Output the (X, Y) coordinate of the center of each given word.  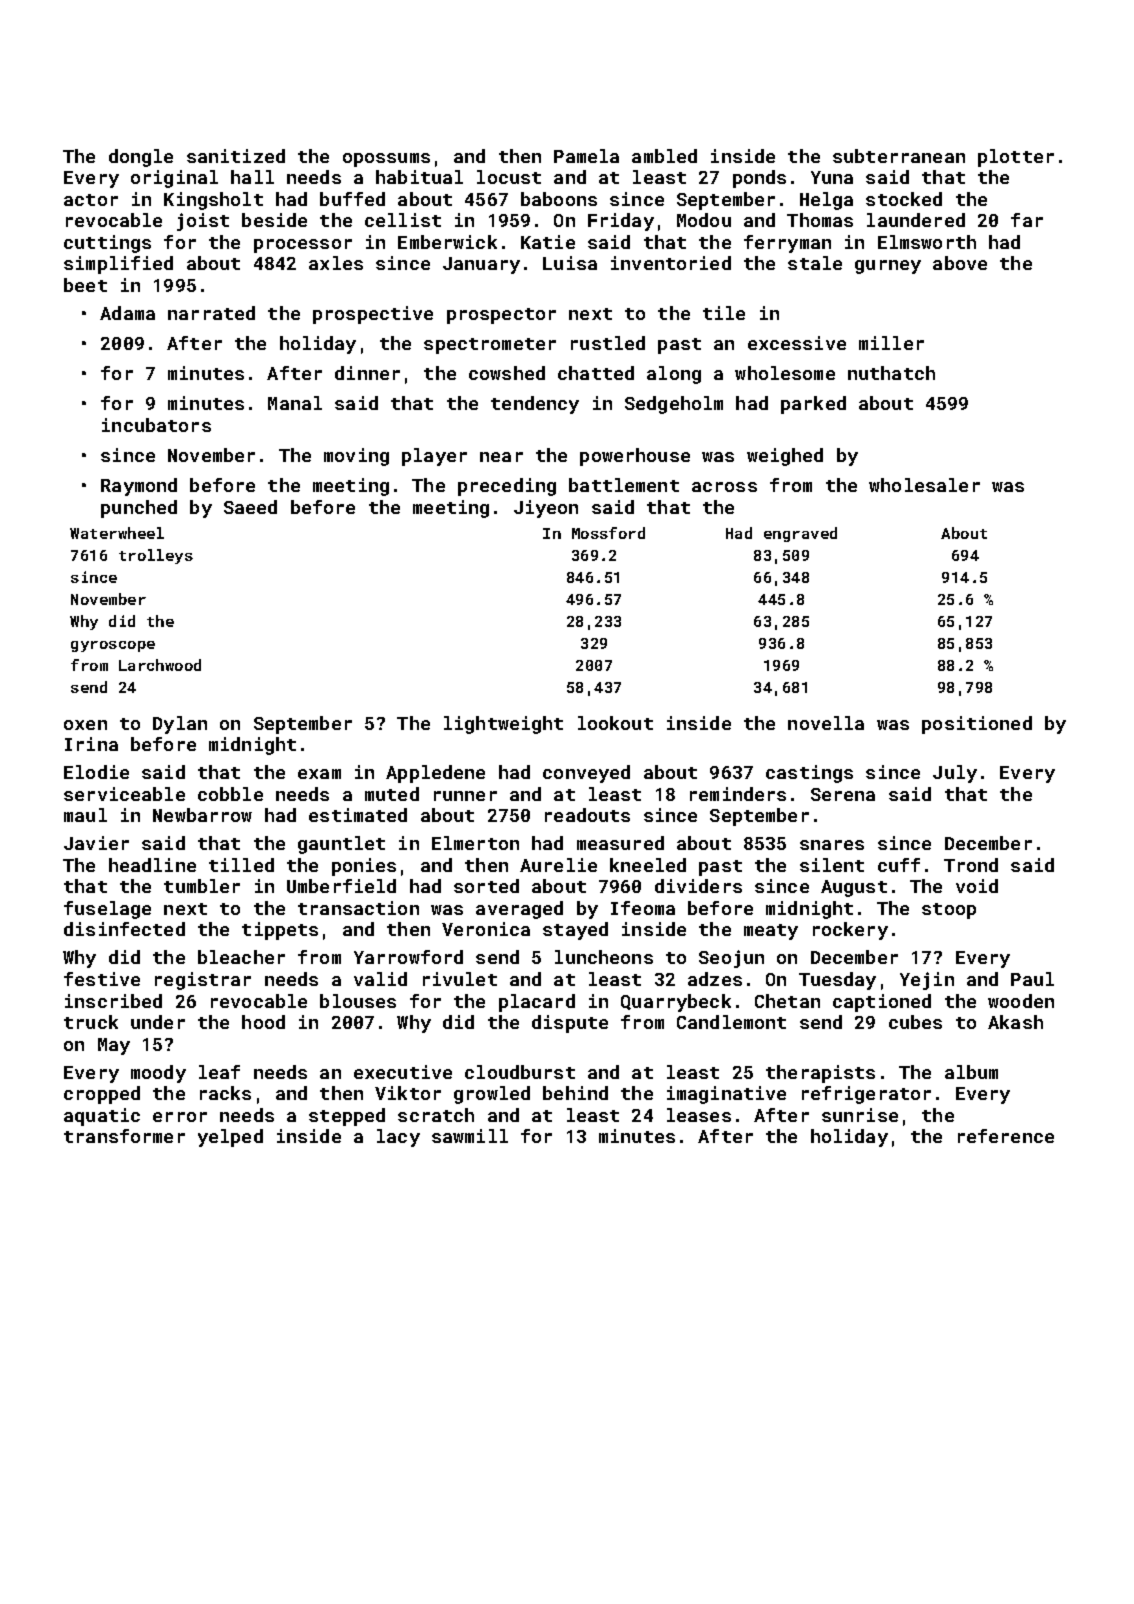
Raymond (139, 487)
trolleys (156, 556)
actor (91, 200)
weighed (785, 457)
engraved (800, 534)
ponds (759, 179)
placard (537, 1003)
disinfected (124, 929)
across (724, 487)
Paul (1032, 979)
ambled (664, 156)
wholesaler (924, 485)
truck (91, 1022)
